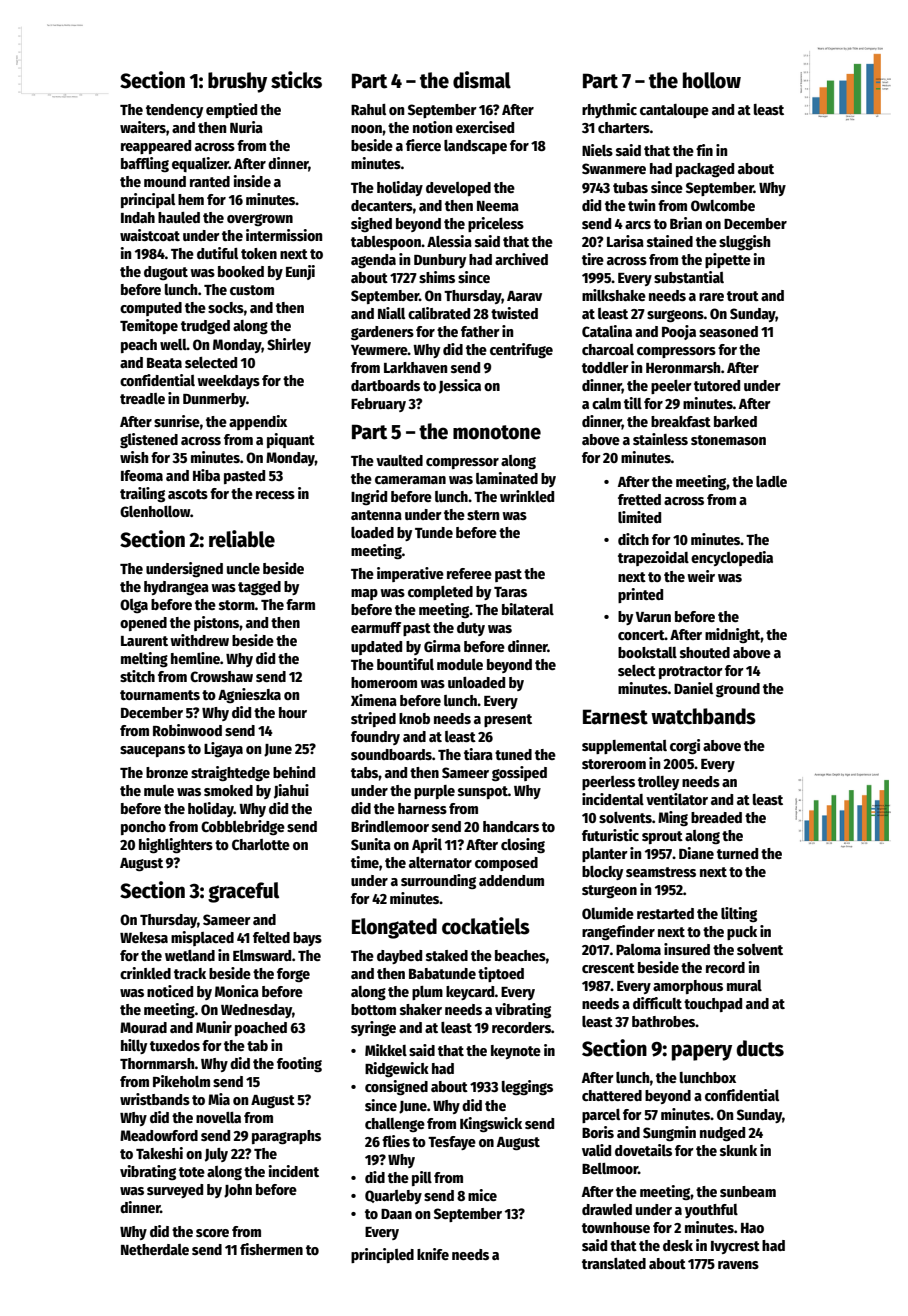  Describe the element at coordinates (376, 648) in the page. I see `updated` at that location.
